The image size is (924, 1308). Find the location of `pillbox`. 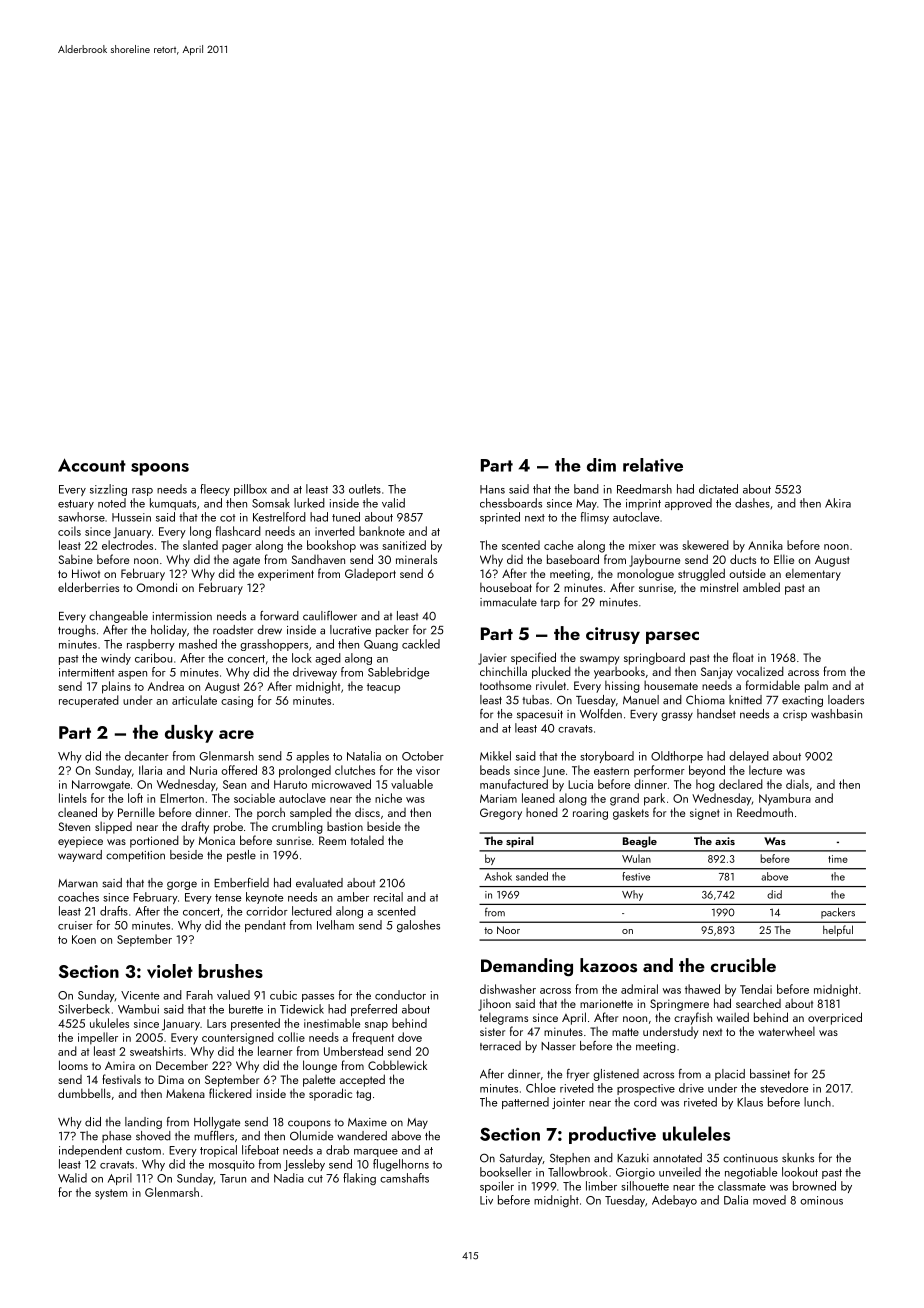

pillbox is located at coordinates (250, 490).
